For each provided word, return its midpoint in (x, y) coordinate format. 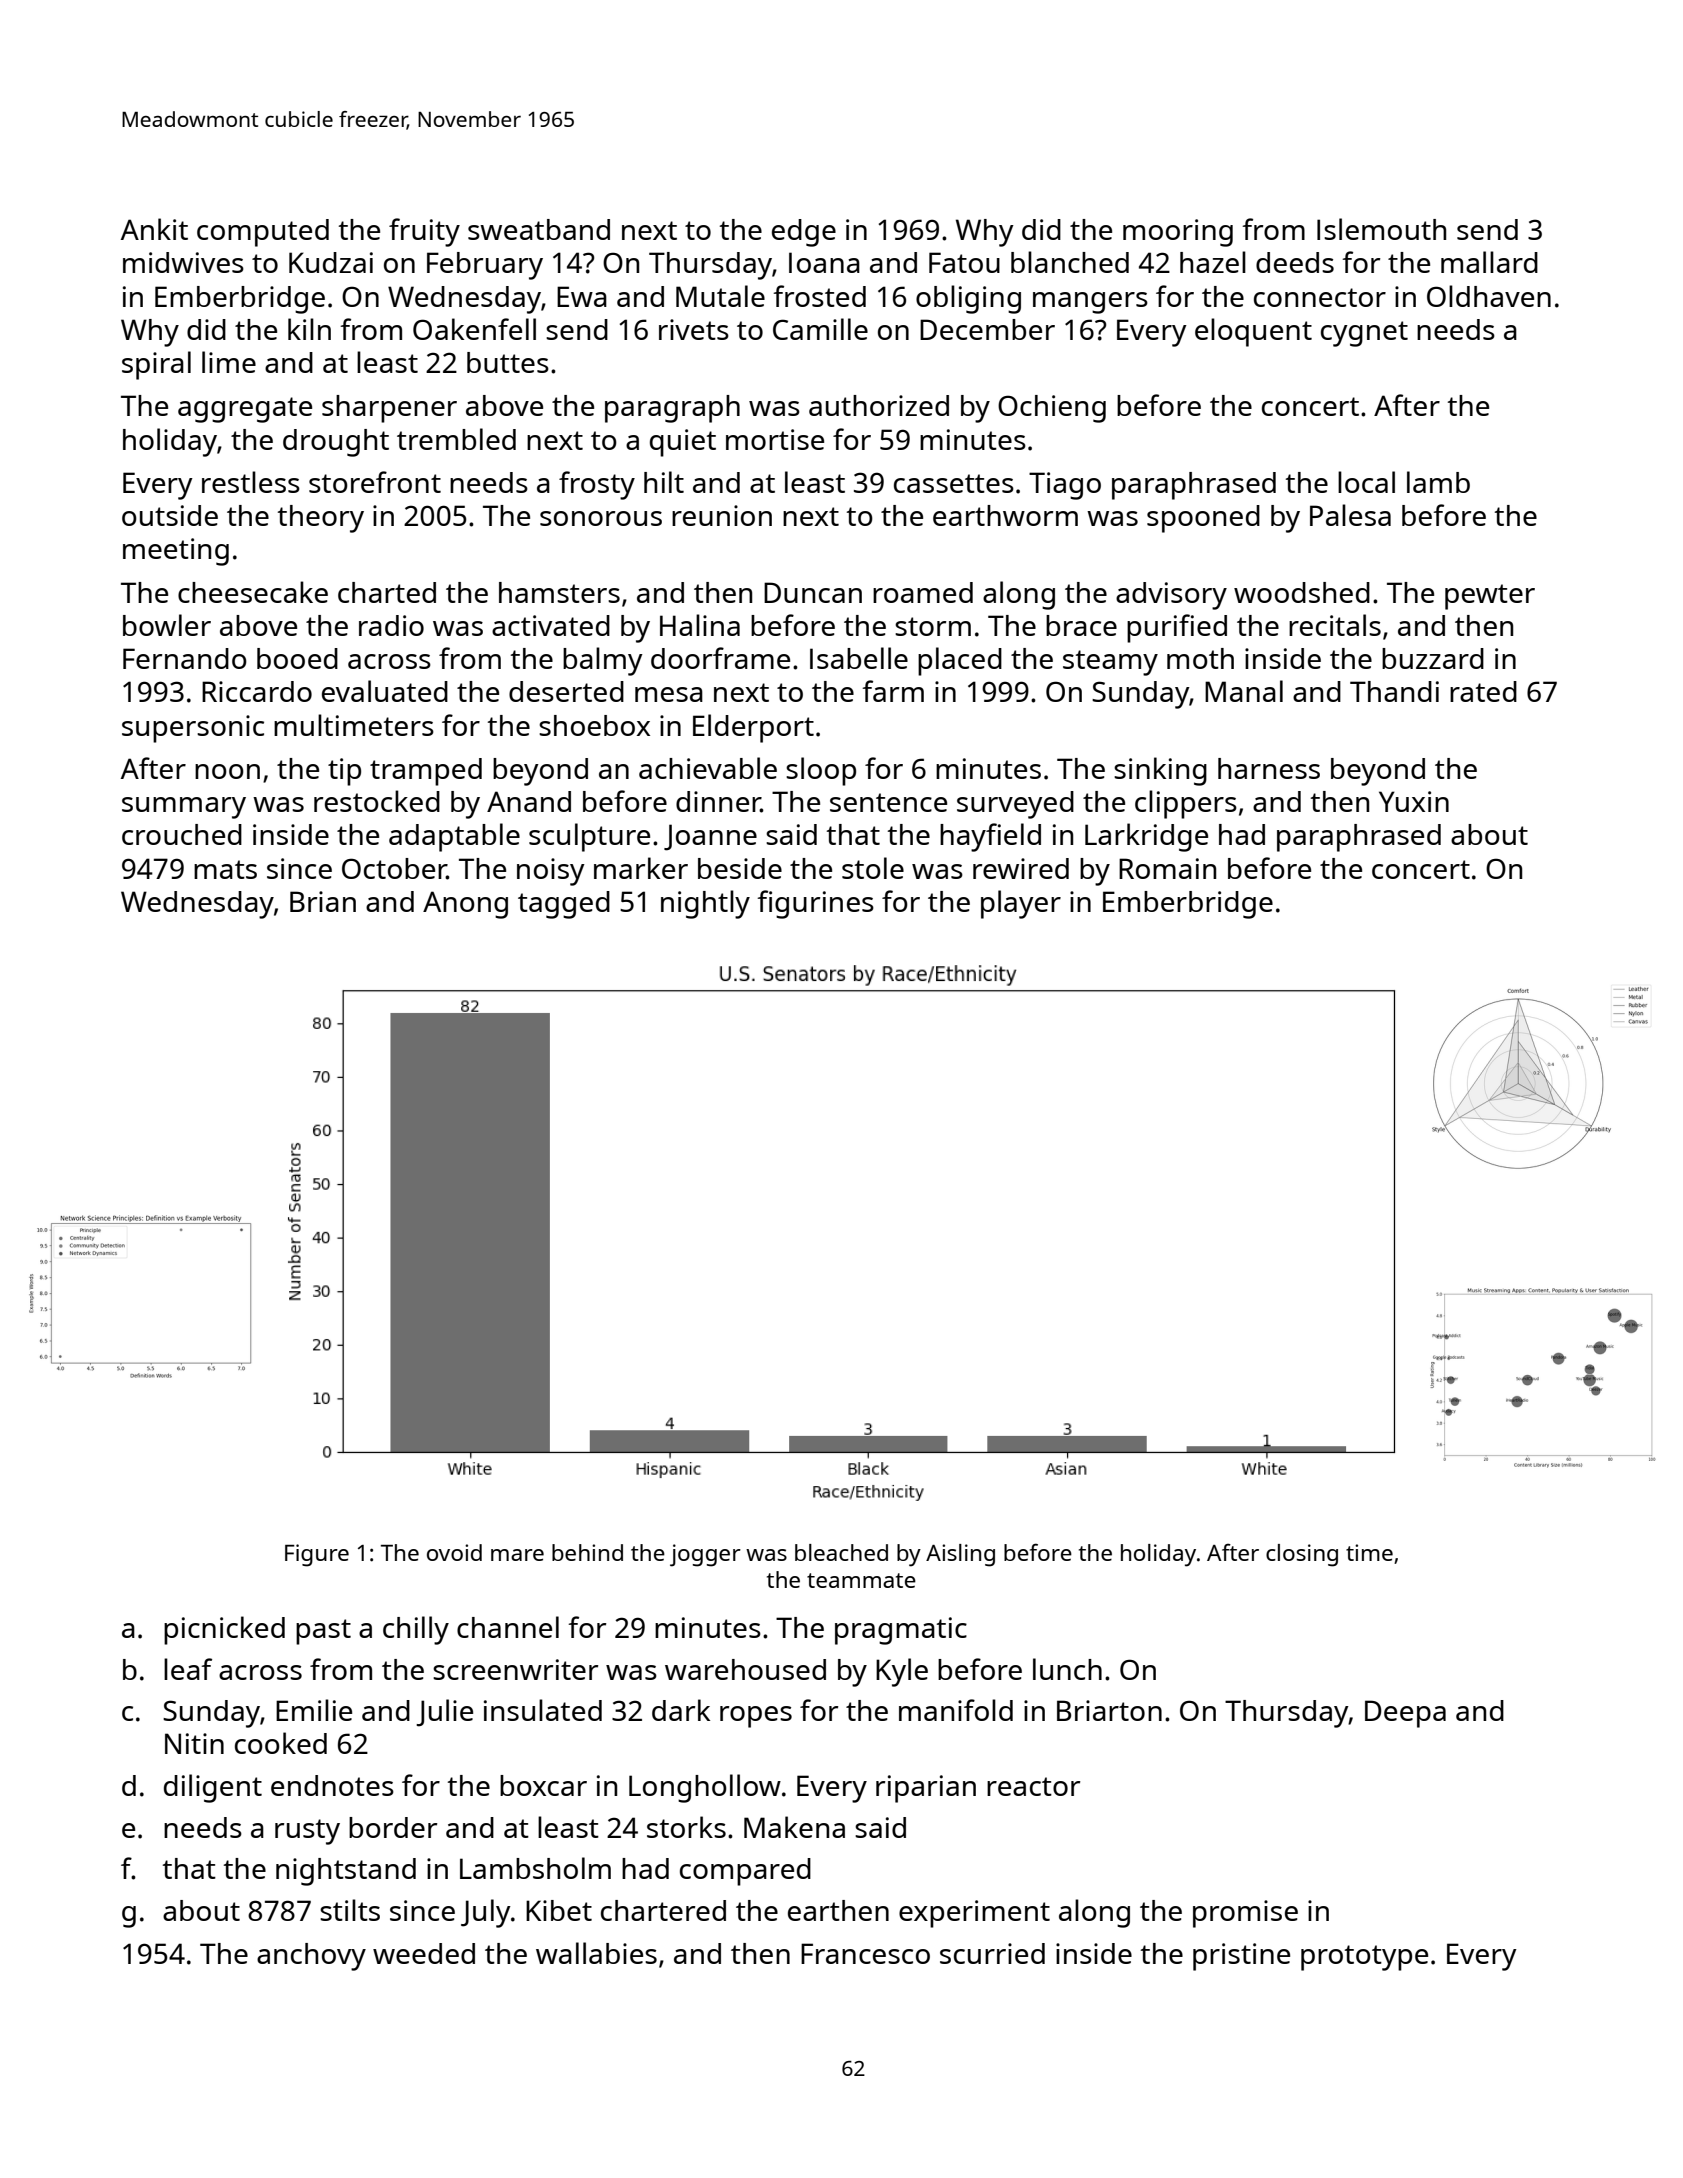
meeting (176, 552)
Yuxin (1414, 801)
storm (933, 626)
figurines (816, 904)
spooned (1203, 519)
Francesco (865, 1953)
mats (225, 869)
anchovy (311, 1957)
